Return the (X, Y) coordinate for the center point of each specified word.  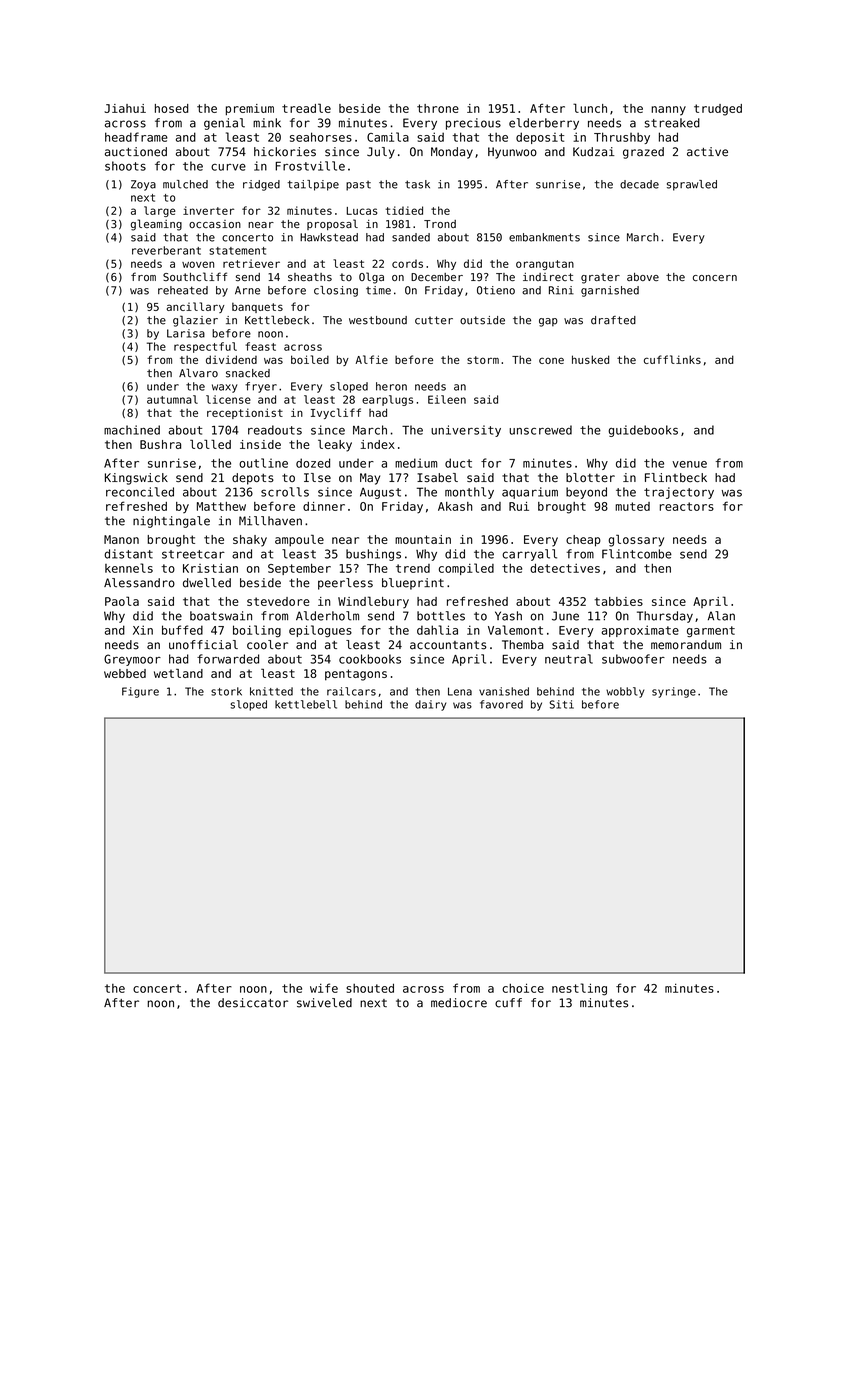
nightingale (171, 522)
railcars (351, 691)
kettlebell (306, 704)
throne (438, 108)
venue (689, 464)
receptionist (245, 413)
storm (483, 360)
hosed (171, 108)
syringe (674, 692)
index (377, 444)
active (707, 152)
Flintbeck (676, 477)
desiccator (253, 1003)
